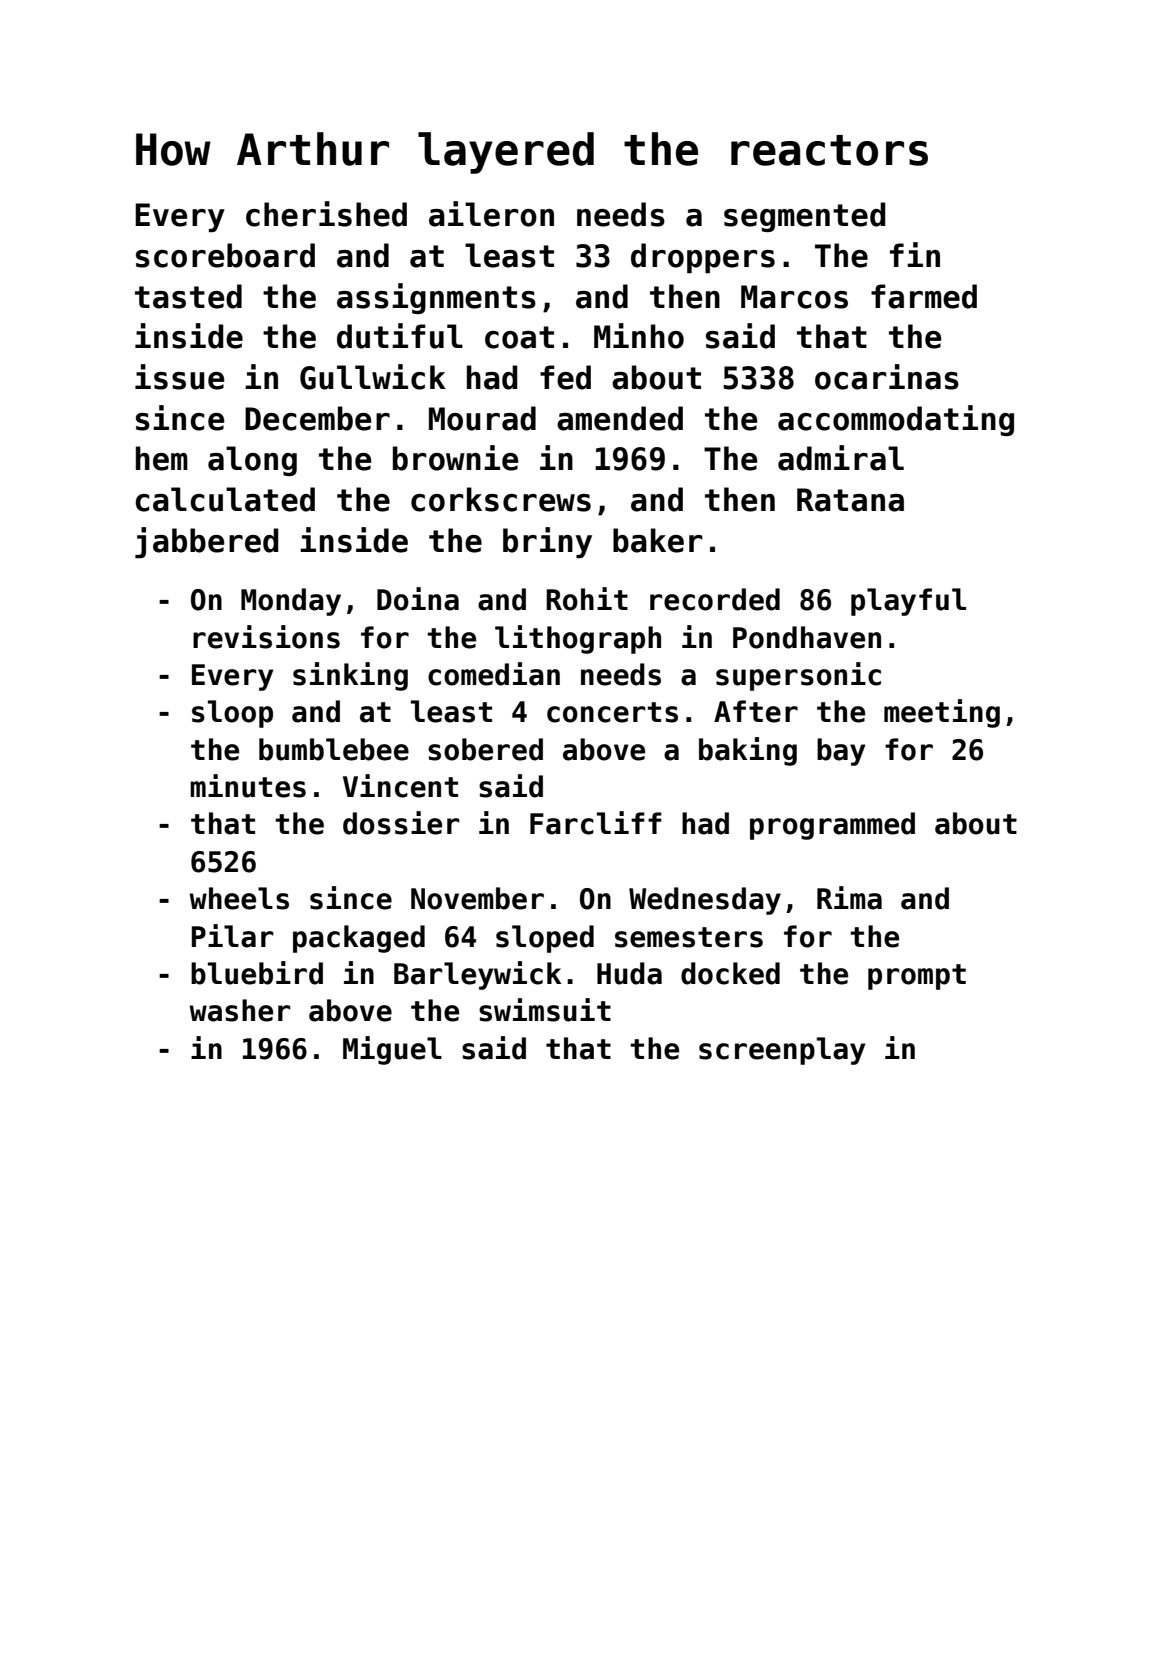 The height and width of the screenshot is (1654, 1165). Describe the element at coordinates (491, 214) in the screenshot. I see `aileron` at that location.
